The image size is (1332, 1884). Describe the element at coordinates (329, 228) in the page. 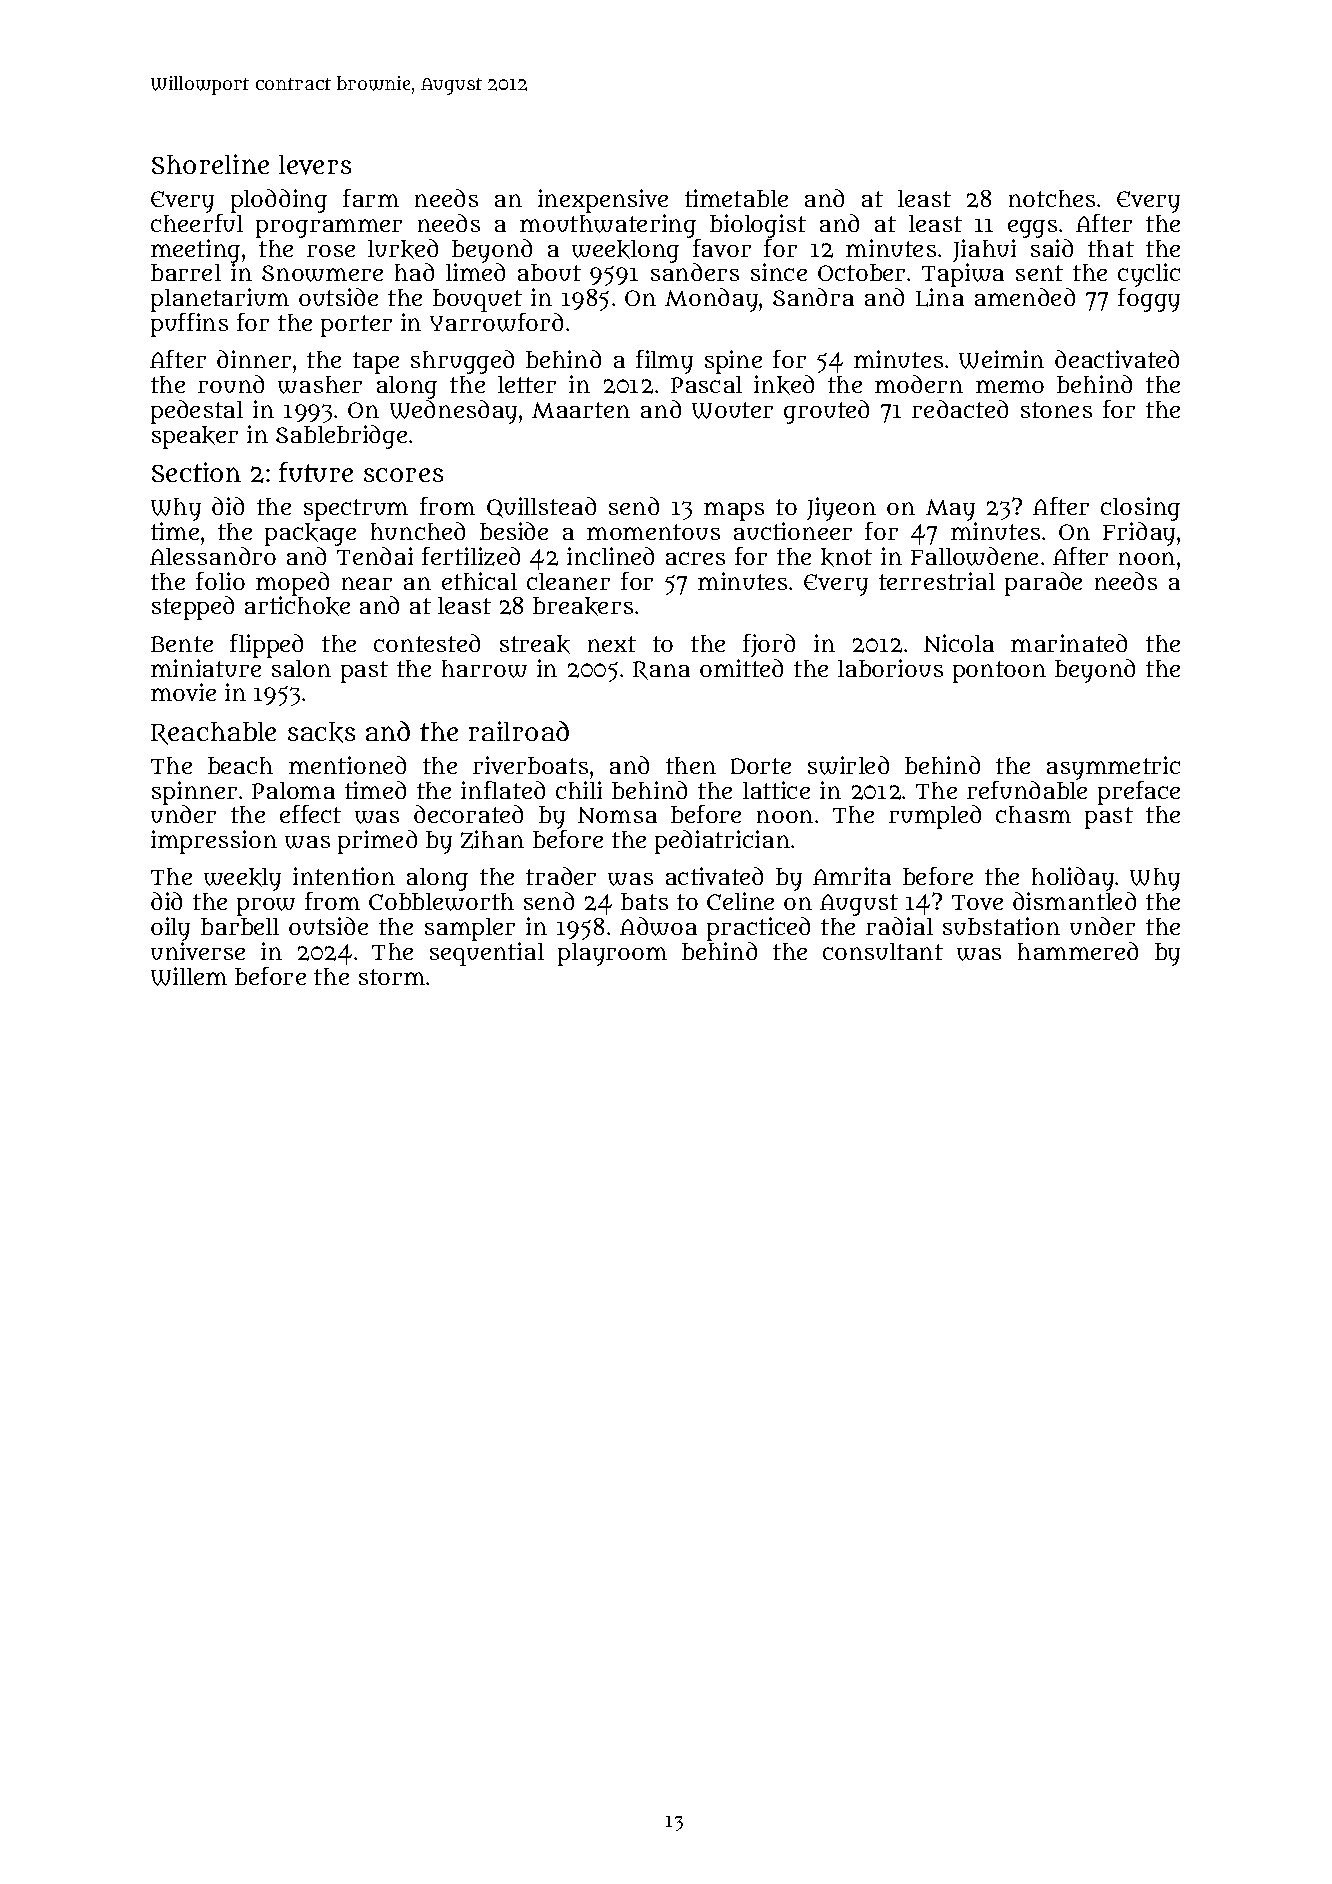

I see `programmer` at that location.
